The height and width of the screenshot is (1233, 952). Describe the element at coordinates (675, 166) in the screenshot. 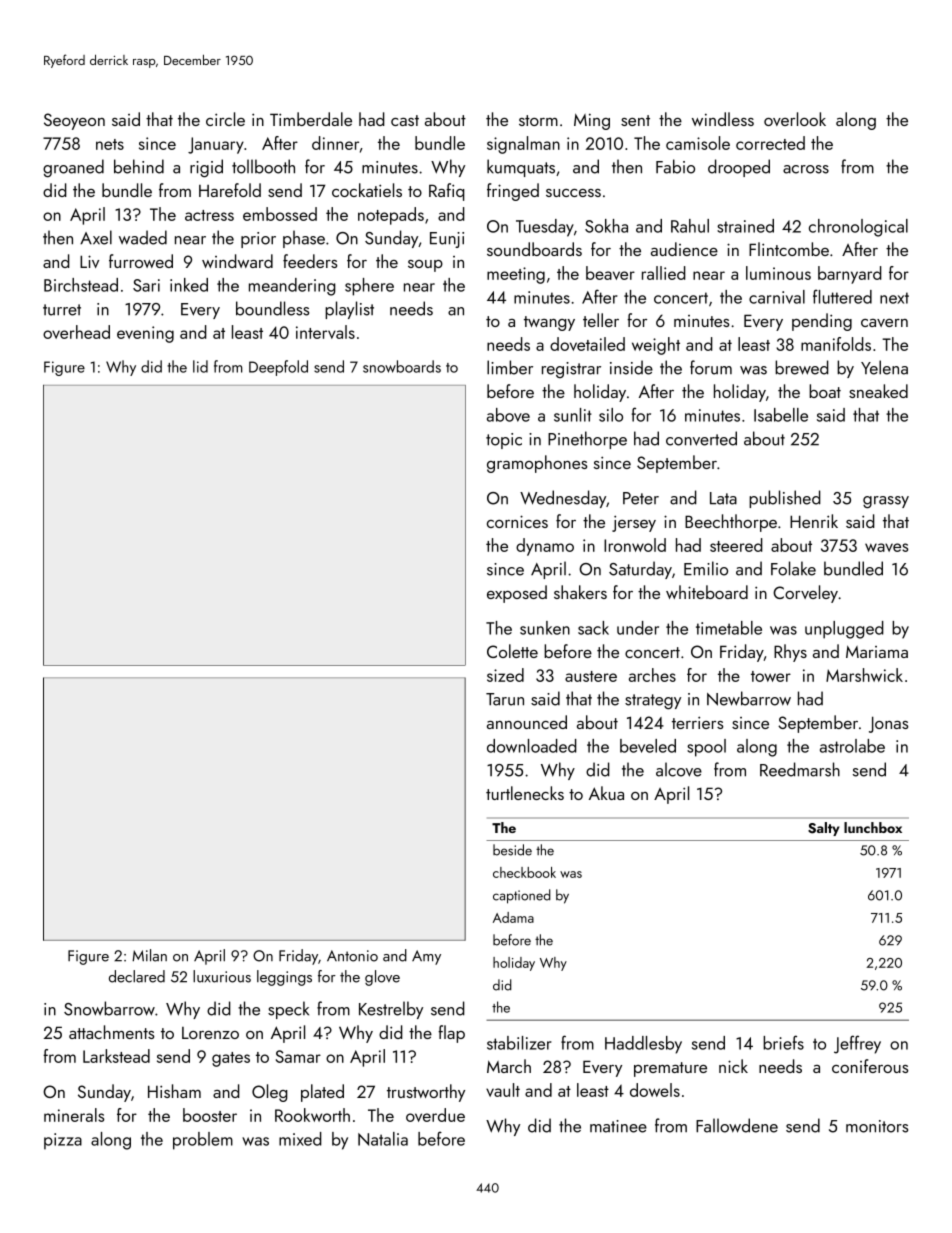

I see `Fabio` at that location.
